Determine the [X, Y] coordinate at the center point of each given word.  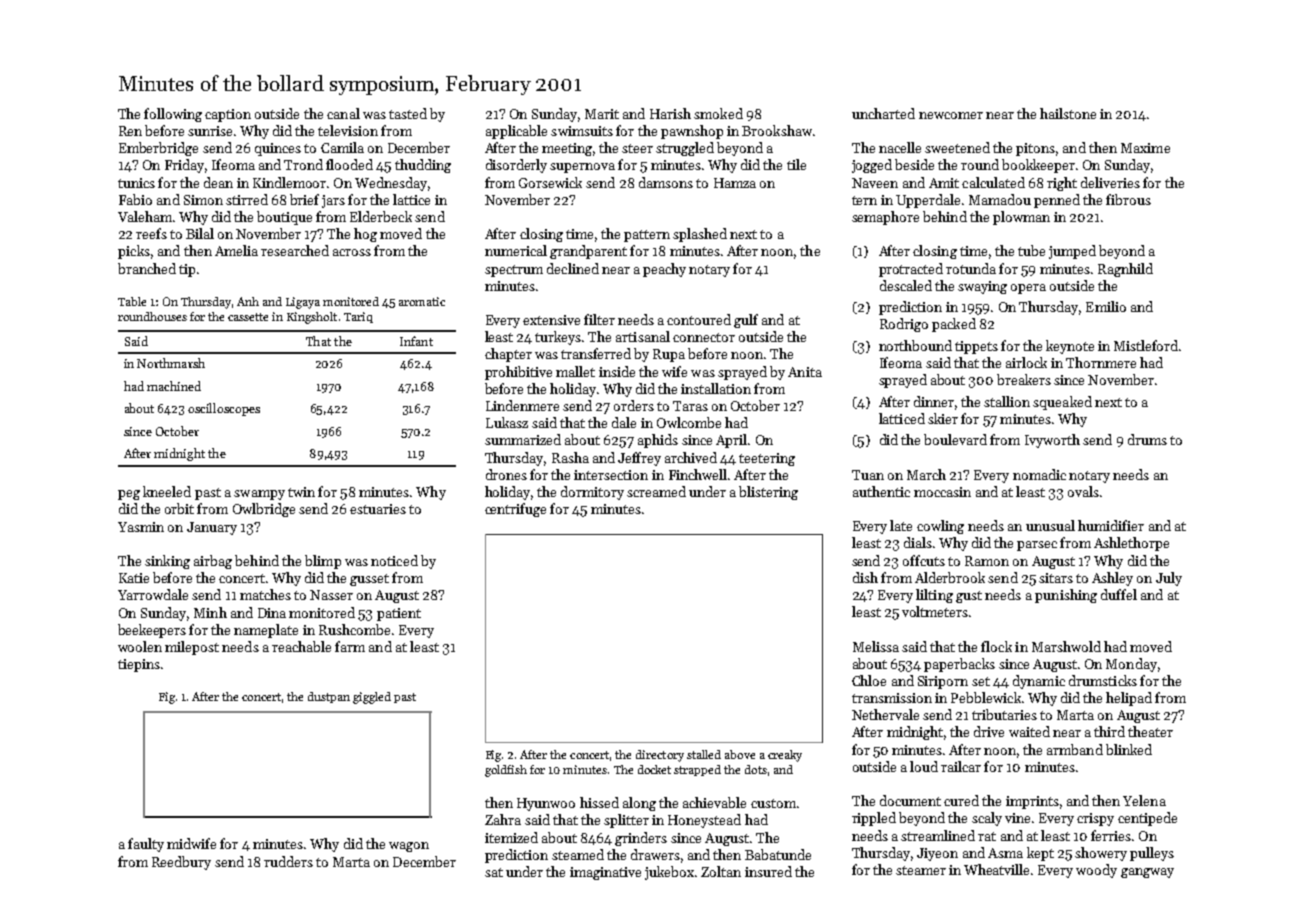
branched [147, 268]
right [1062, 184]
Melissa [876, 646]
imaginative [605, 873]
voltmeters [935, 611]
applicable [516, 132]
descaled [906, 285]
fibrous [1128, 199]
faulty [146, 845]
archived [691, 457]
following [173, 115]
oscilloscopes [224, 409]
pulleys [1152, 854]
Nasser [331, 595]
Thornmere [1101, 362]
